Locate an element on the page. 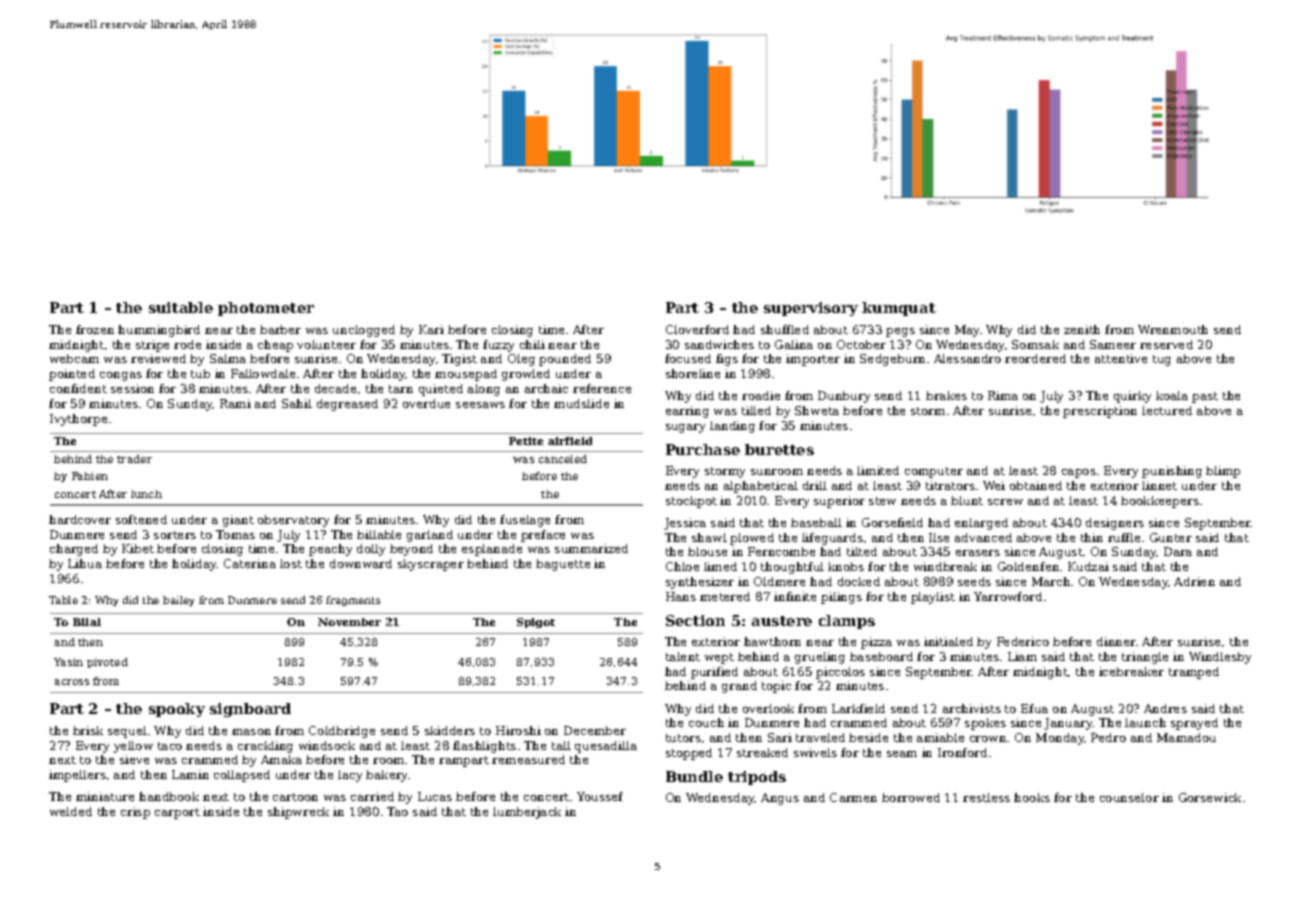 The image size is (1308, 924). Wrenmouth is located at coordinates (1173, 329).
